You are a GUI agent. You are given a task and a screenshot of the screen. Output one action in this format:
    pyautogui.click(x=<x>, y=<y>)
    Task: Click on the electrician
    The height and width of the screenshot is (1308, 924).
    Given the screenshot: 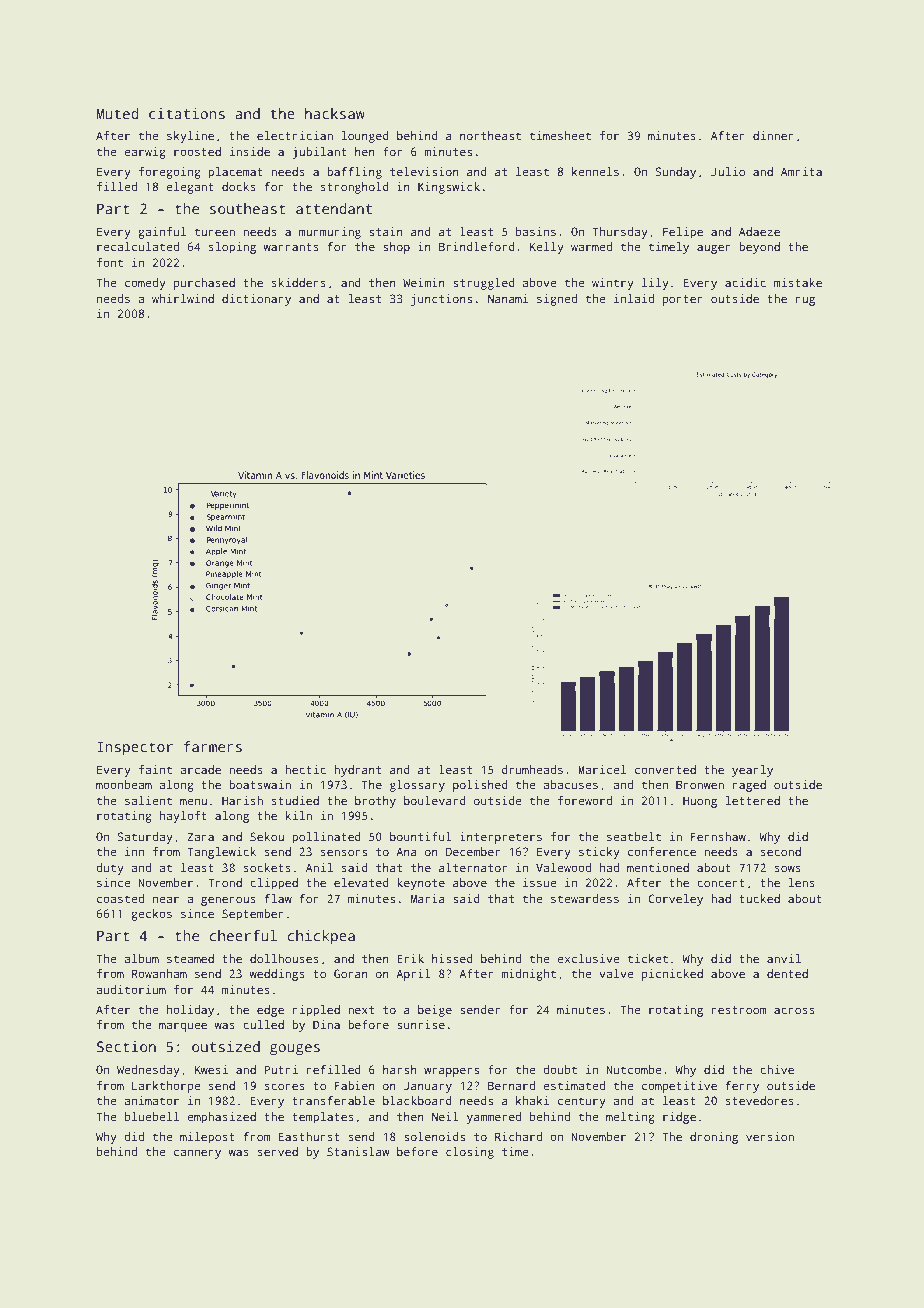 What is the action you would take?
    pyautogui.click(x=295, y=135)
